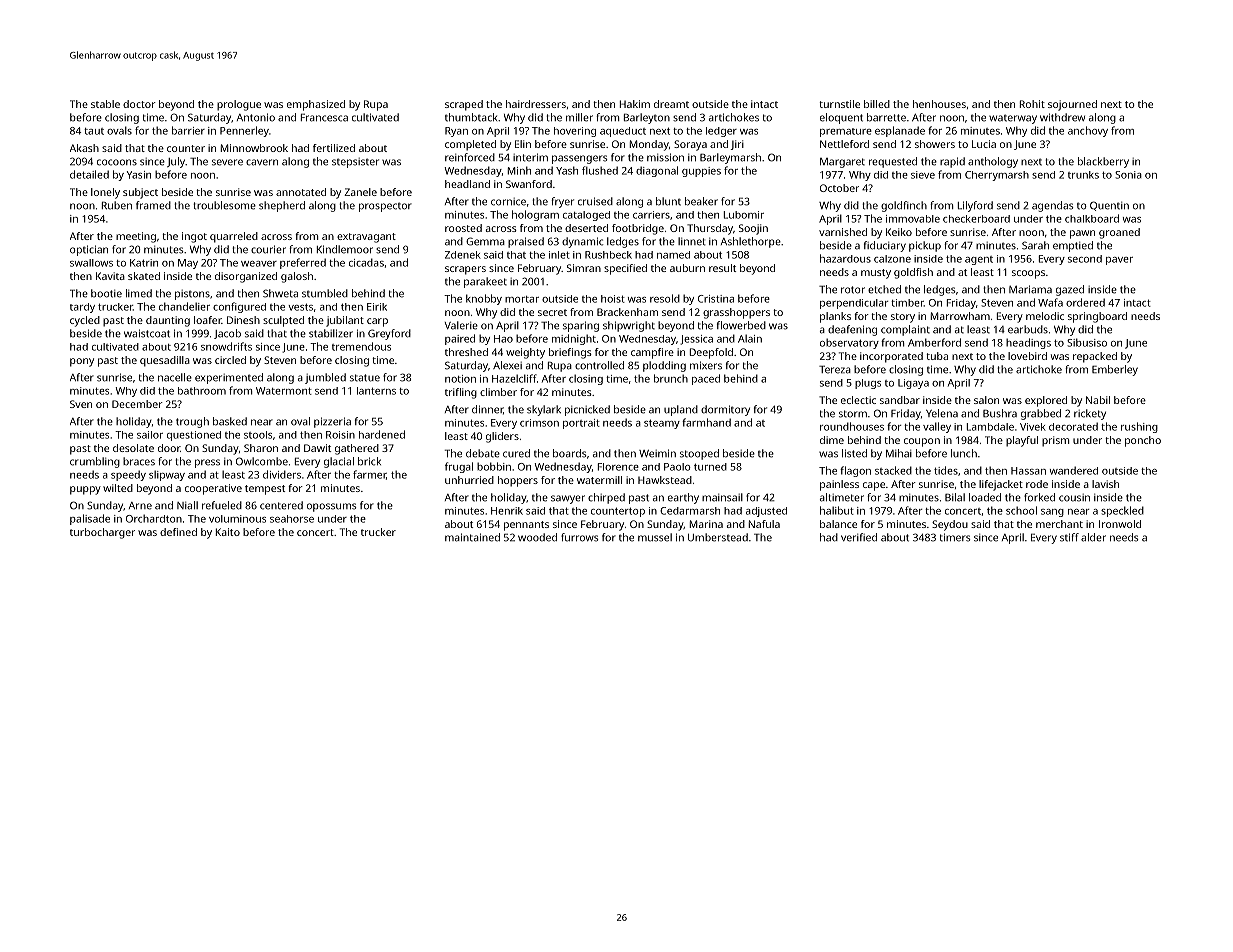 Image resolution: width=1233 pixels, height=952 pixels. Describe the element at coordinates (671, 104) in the screenshot. I see `dreamt` at that location.
